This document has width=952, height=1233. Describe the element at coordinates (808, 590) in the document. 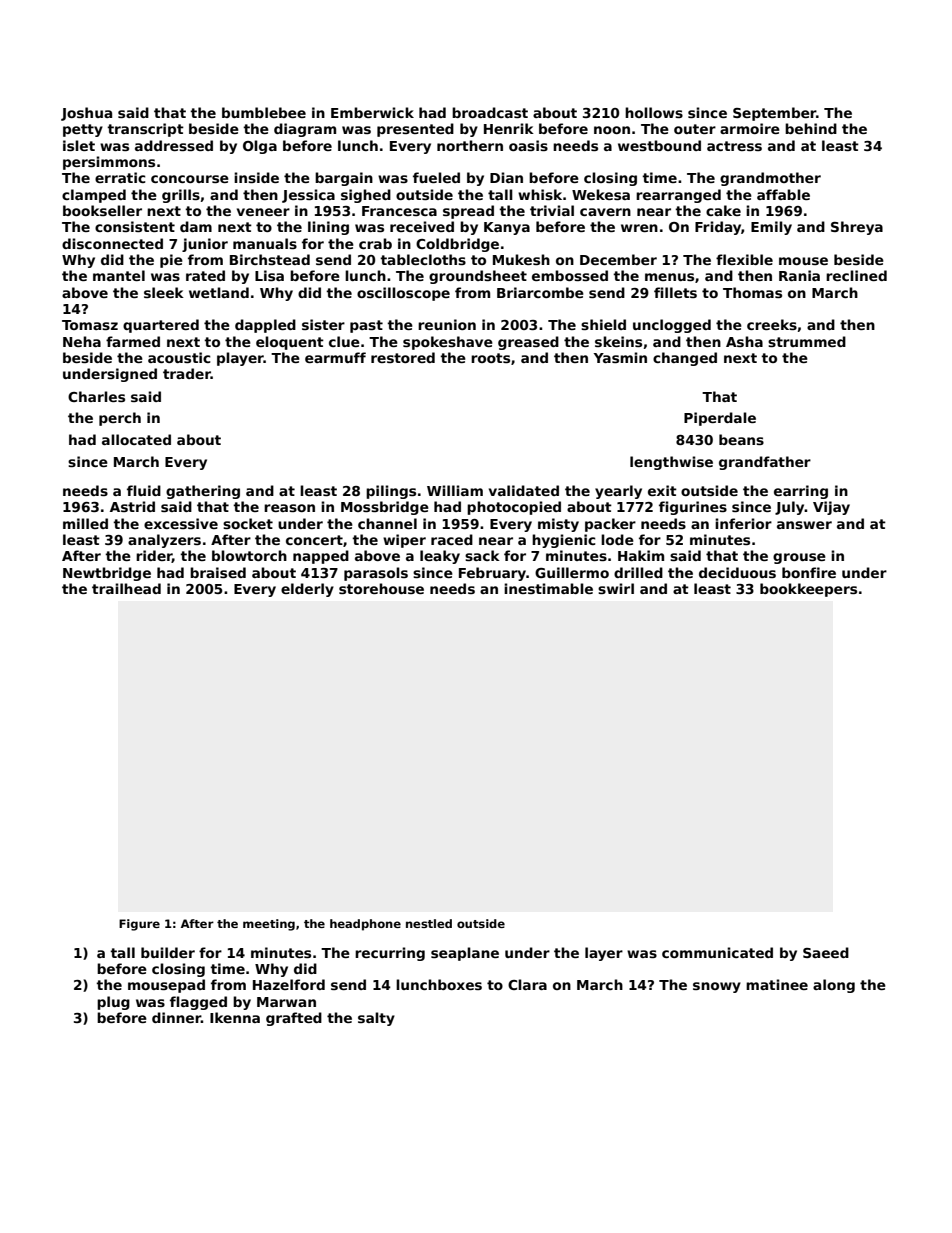

I see `bookkeepers` at that location.
